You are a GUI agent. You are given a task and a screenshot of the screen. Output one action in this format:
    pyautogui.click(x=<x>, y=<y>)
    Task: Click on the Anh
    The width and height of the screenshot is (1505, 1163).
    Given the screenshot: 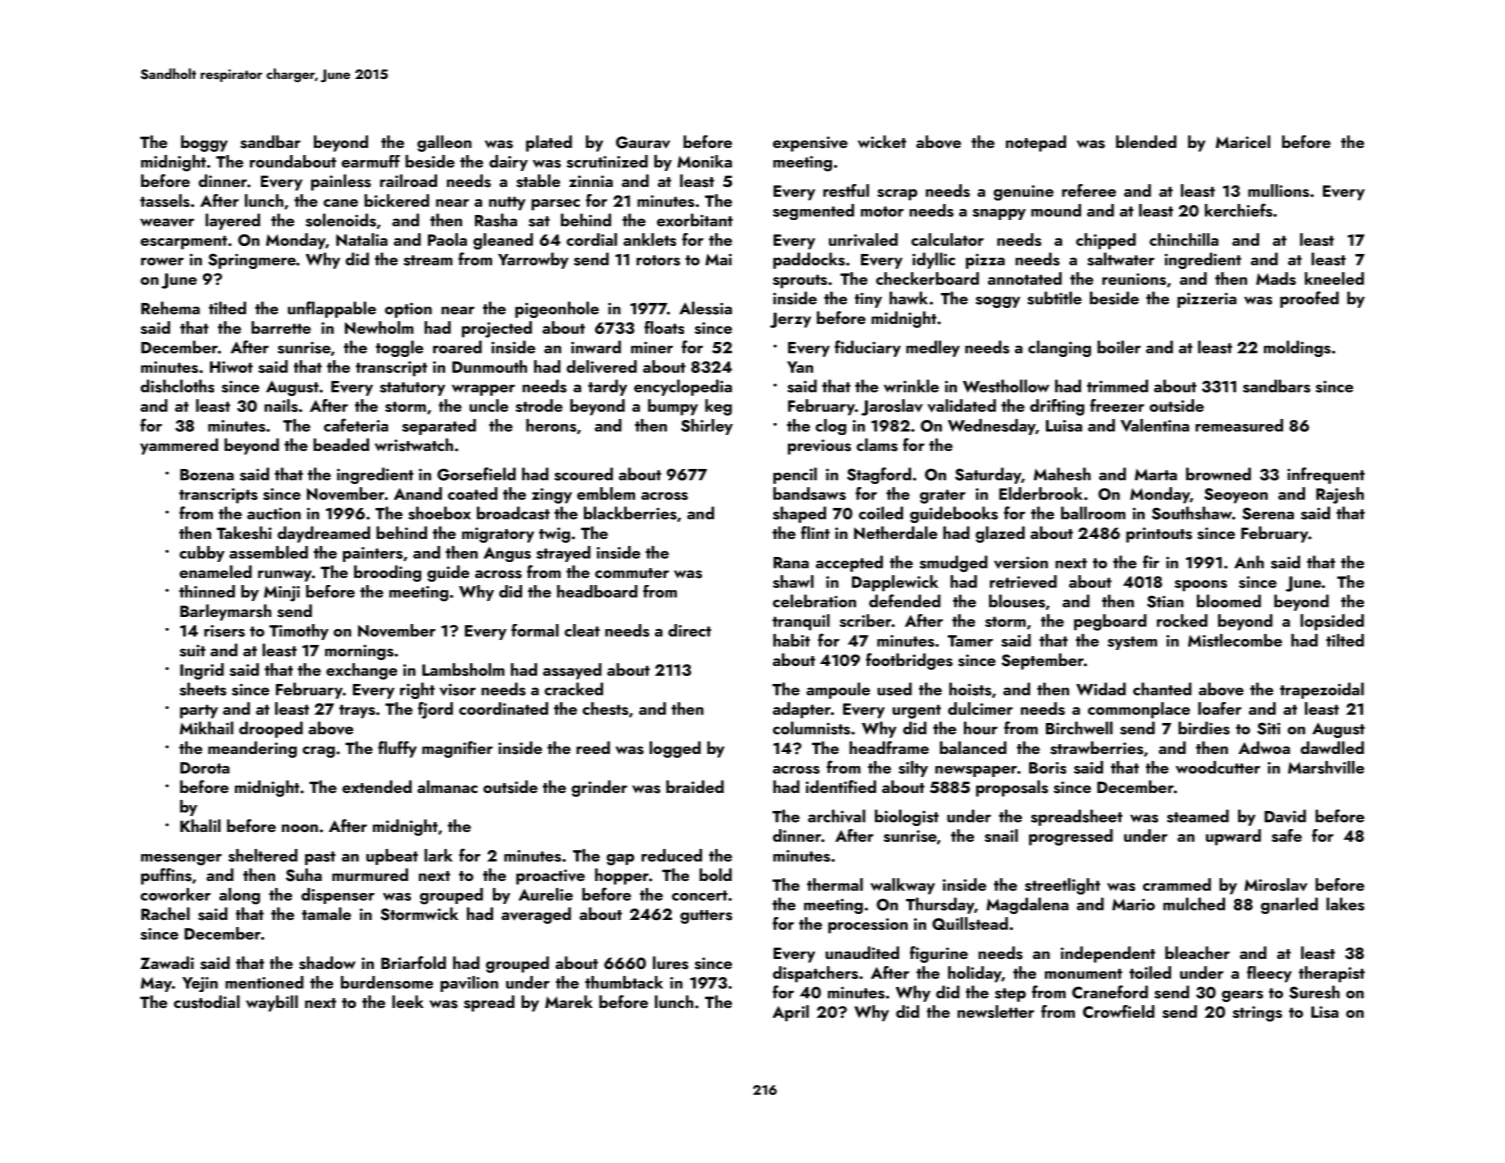 What is the action you would take?
    pyautogui.click(x=1249, y=562)
